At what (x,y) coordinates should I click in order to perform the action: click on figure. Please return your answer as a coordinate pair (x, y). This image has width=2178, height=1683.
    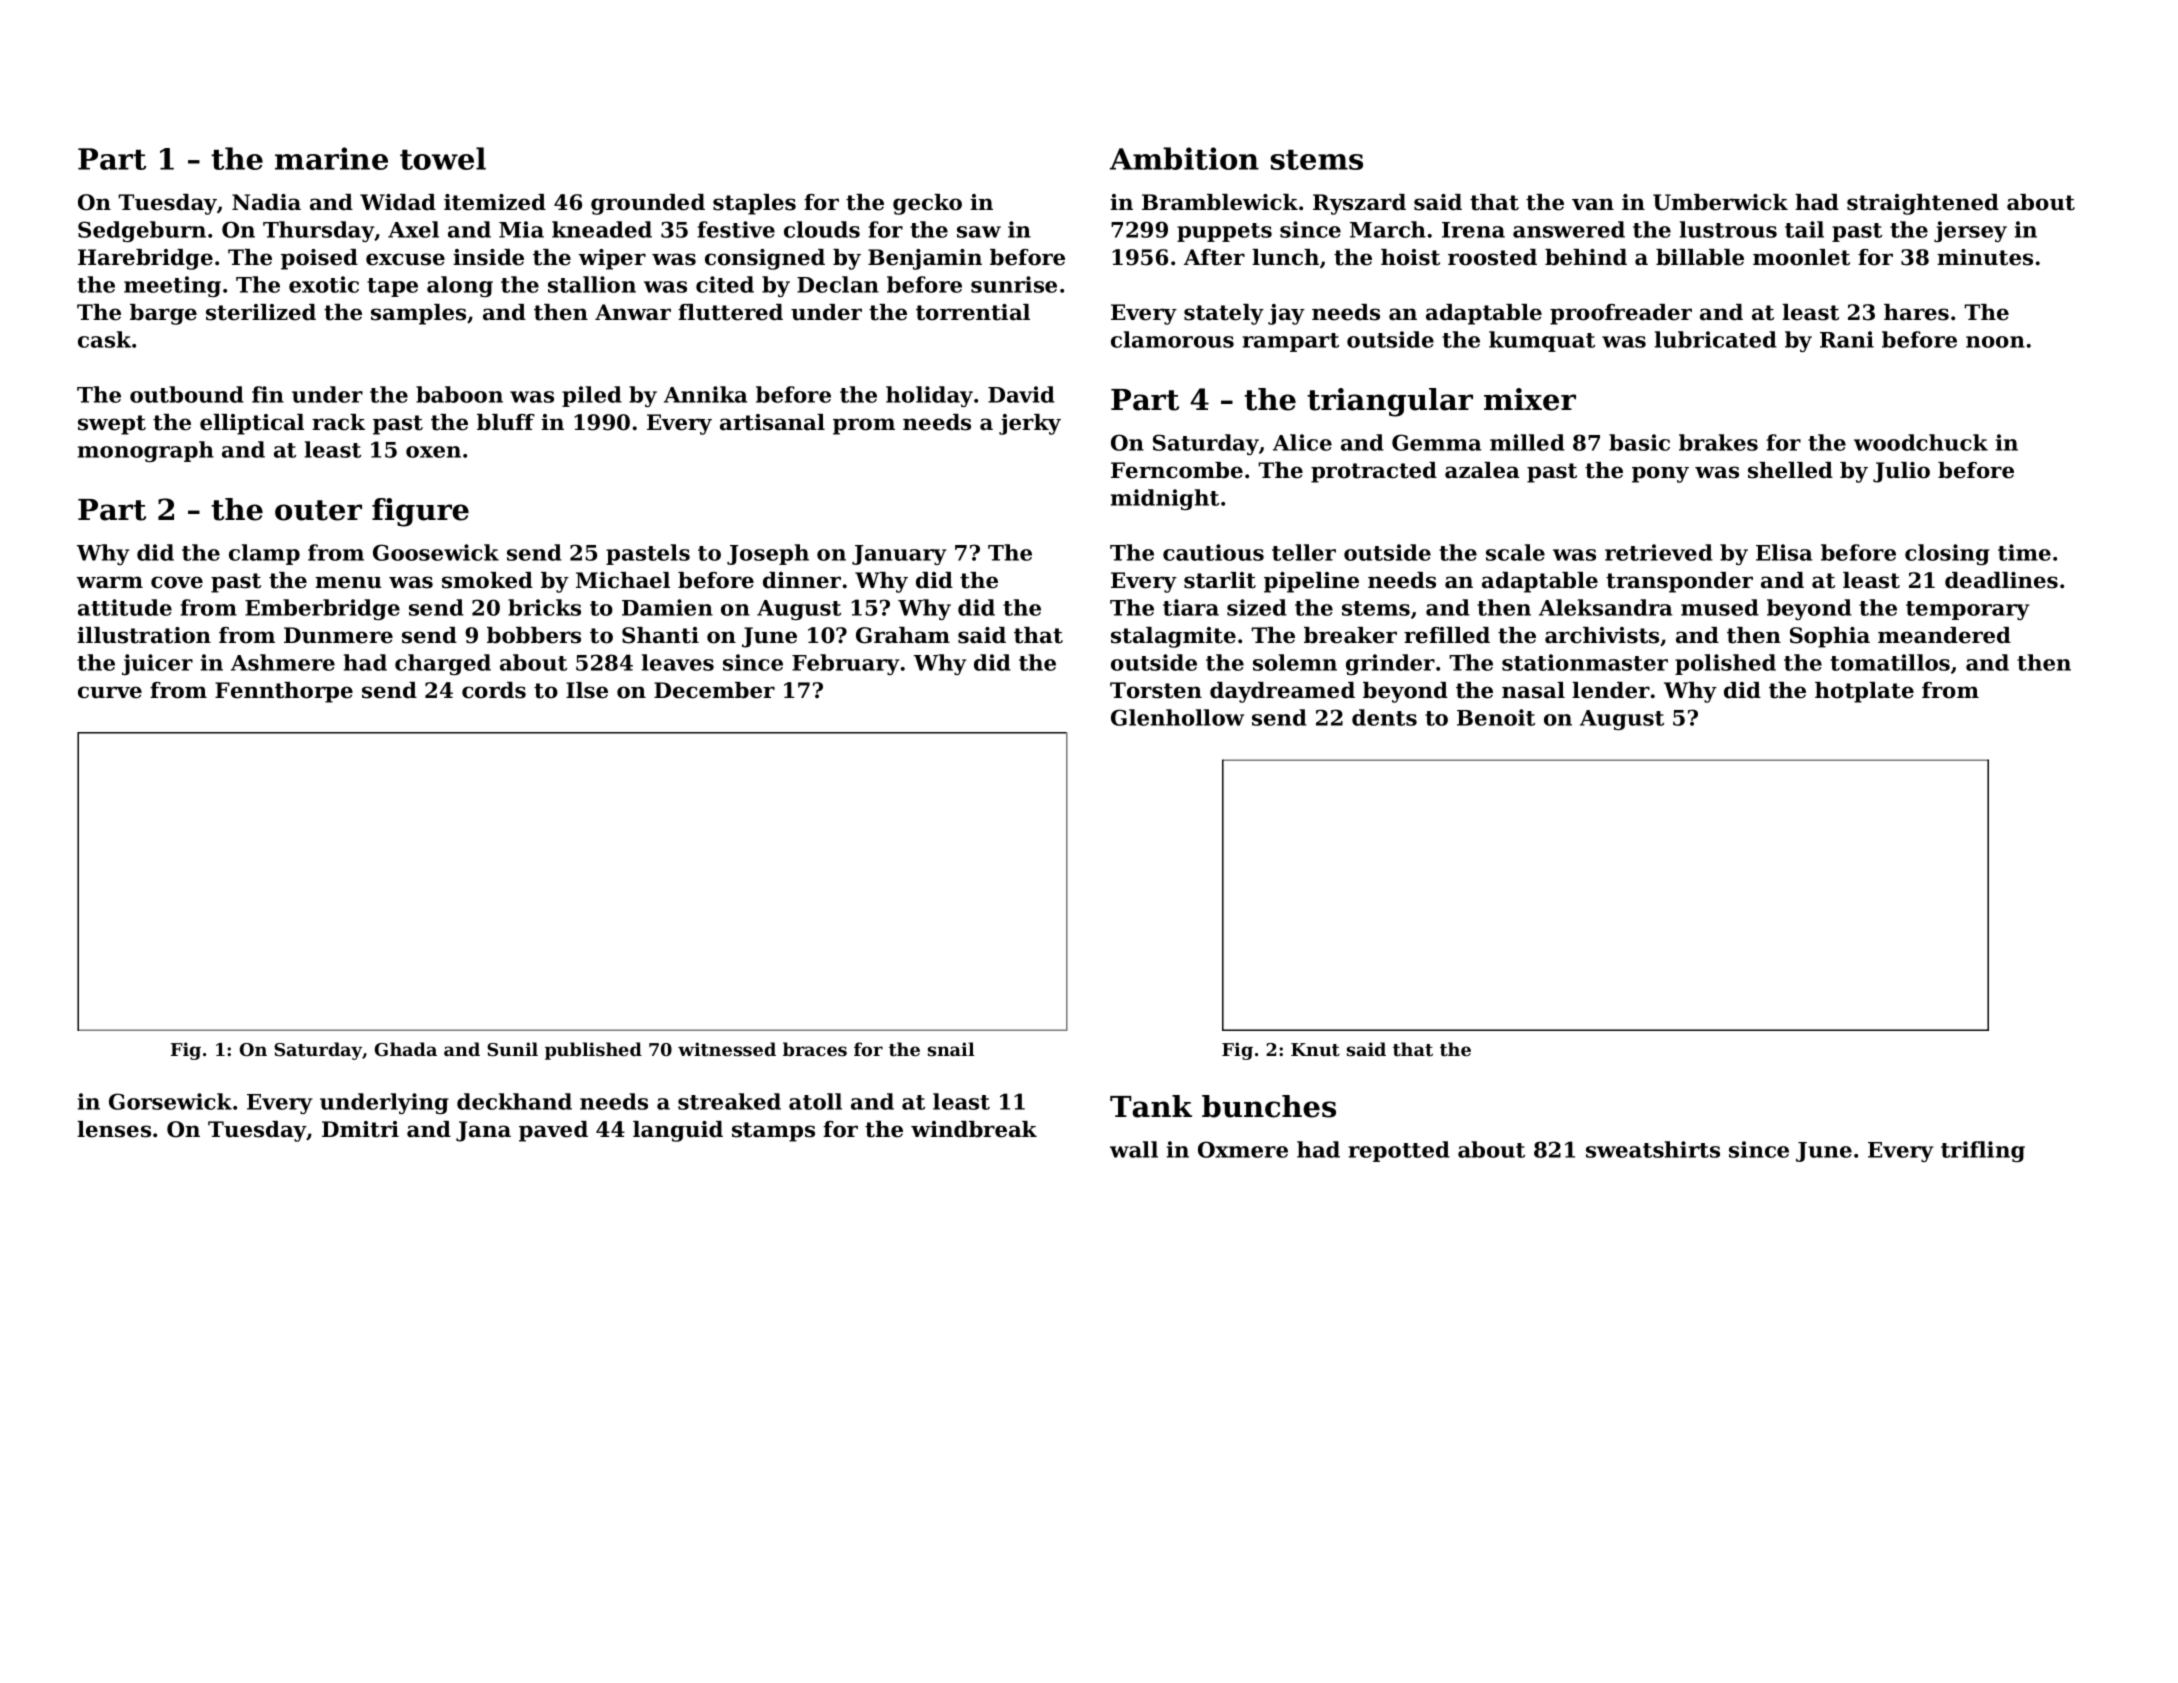
    Looking at the image, I should click on (420, 512).
